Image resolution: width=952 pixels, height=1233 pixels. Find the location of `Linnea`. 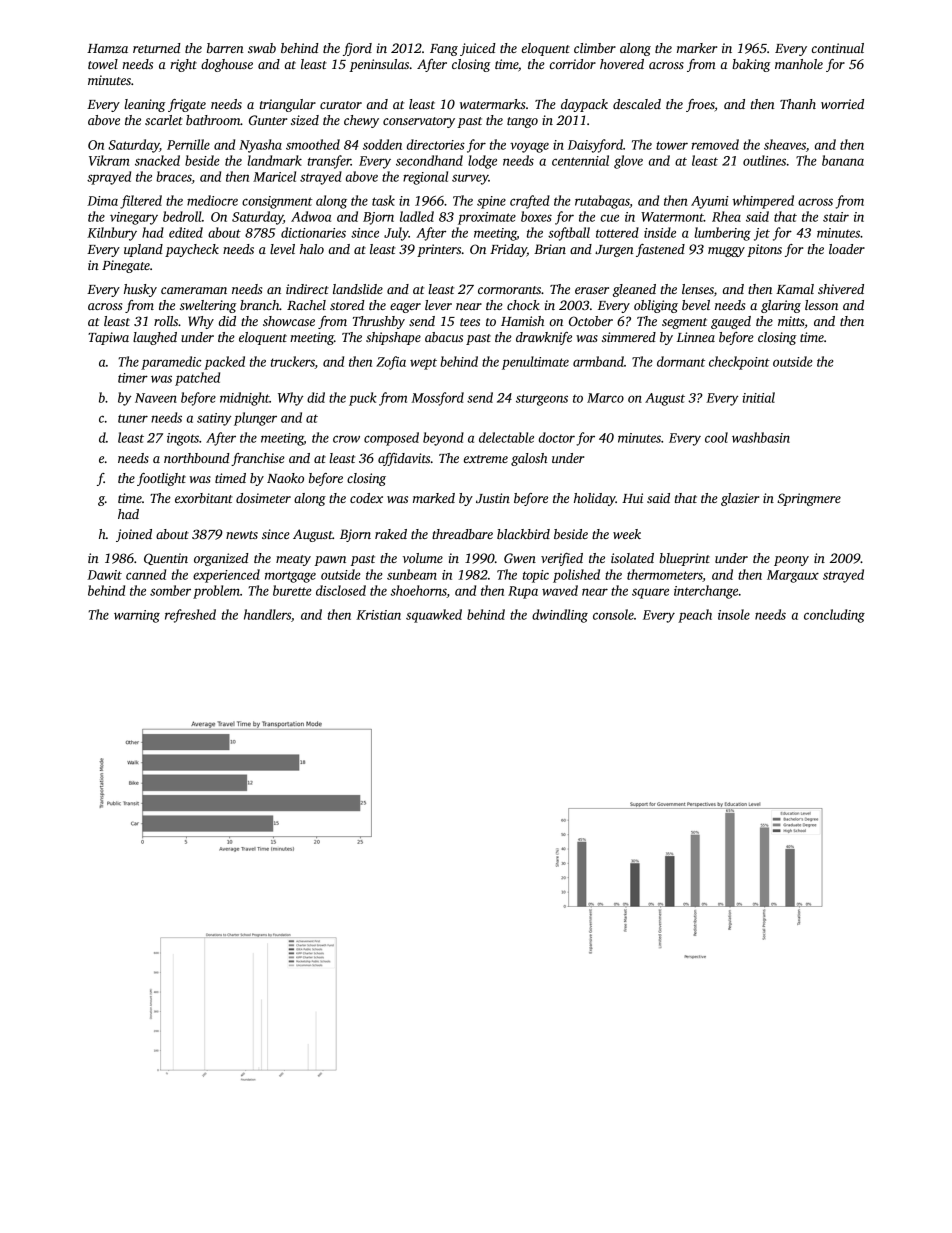

Linnea is located at coordinates (696, 337).
